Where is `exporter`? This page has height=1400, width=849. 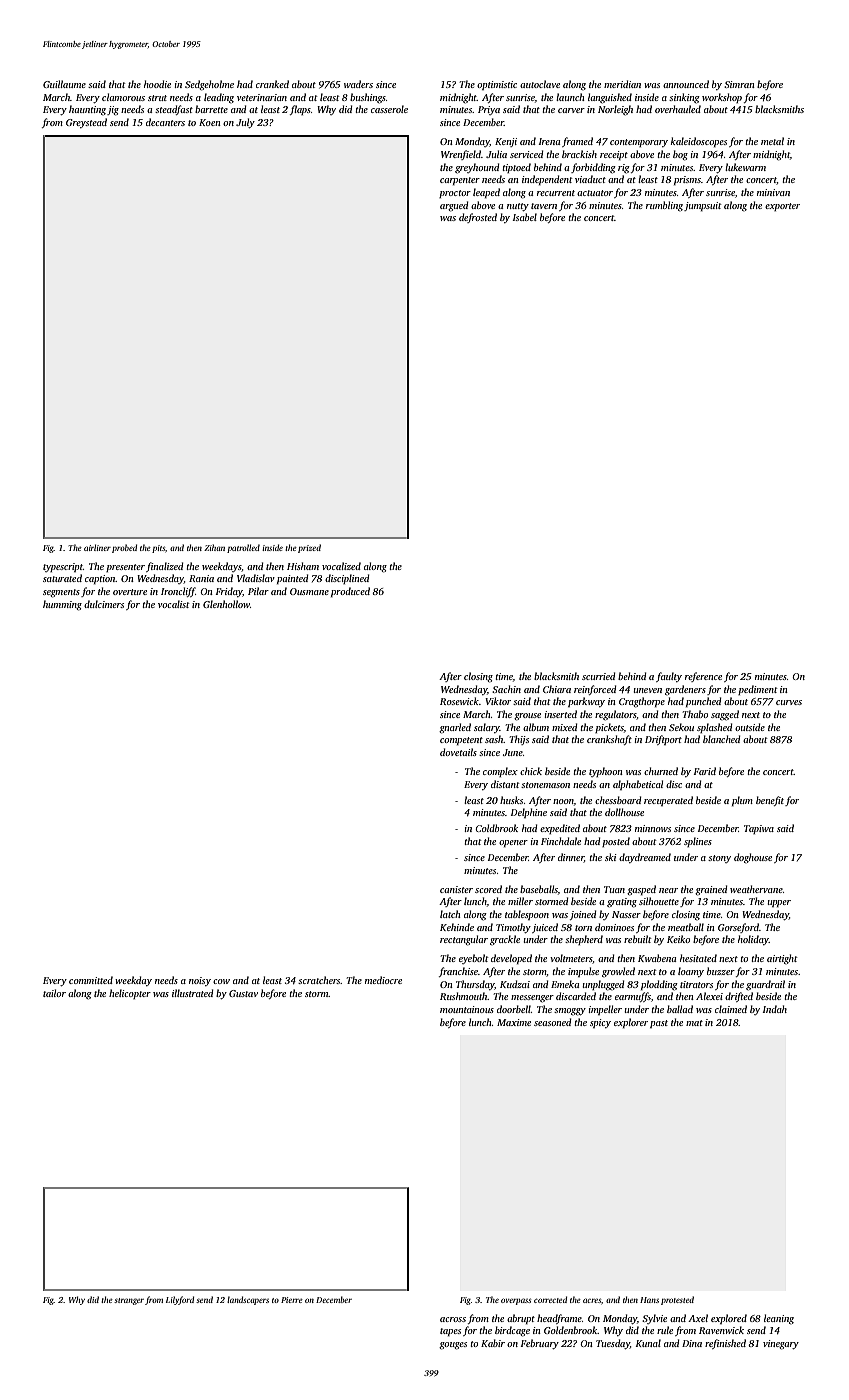
exporter is located at coordinates (782, 207).
